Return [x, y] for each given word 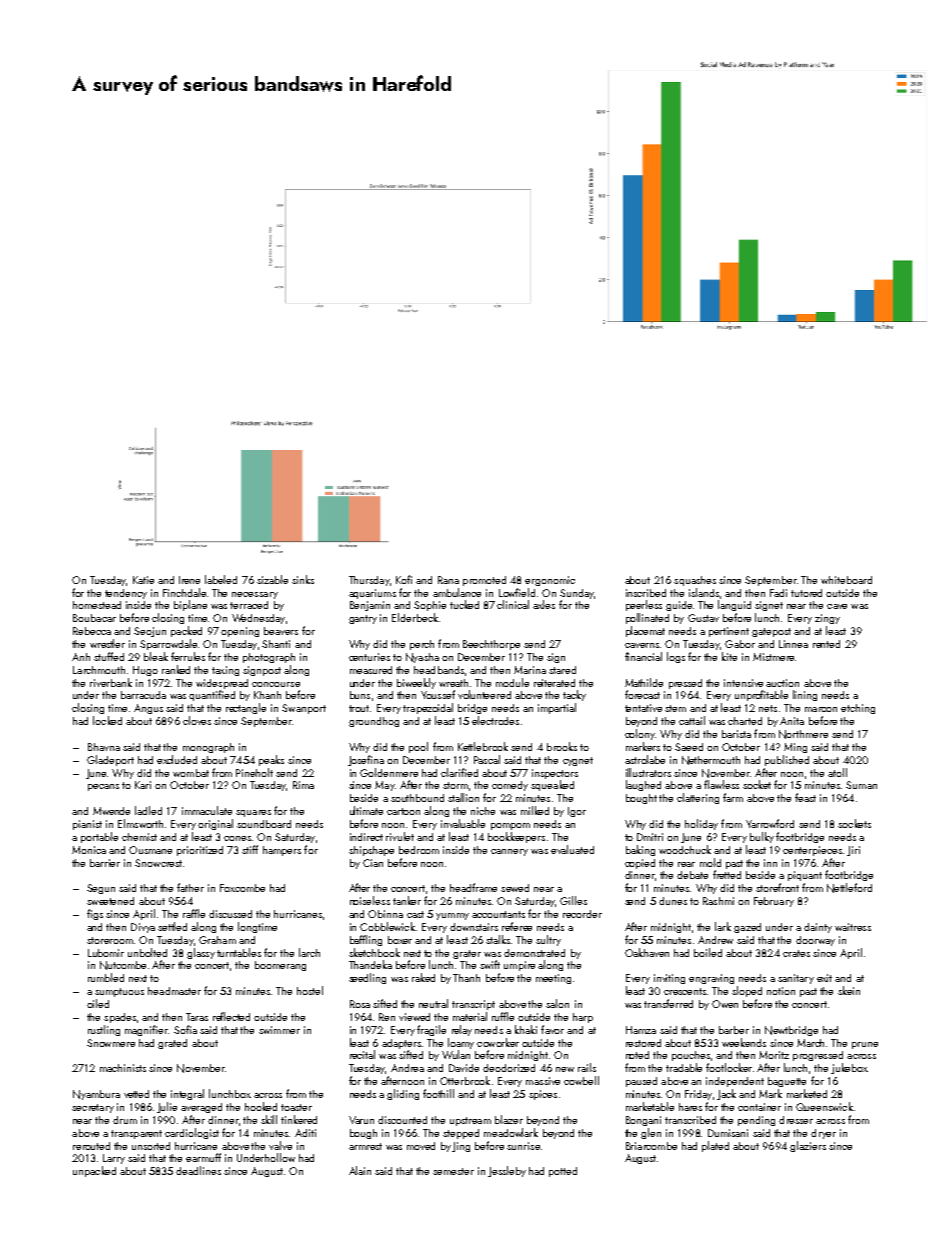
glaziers [808, 1146]
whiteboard [846, 580]
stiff [250, 849]
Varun [361, 1120]
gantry [363, 619]
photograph [269, 658]
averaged [201, 1108]
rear [686, 864]
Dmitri [650, 837]
